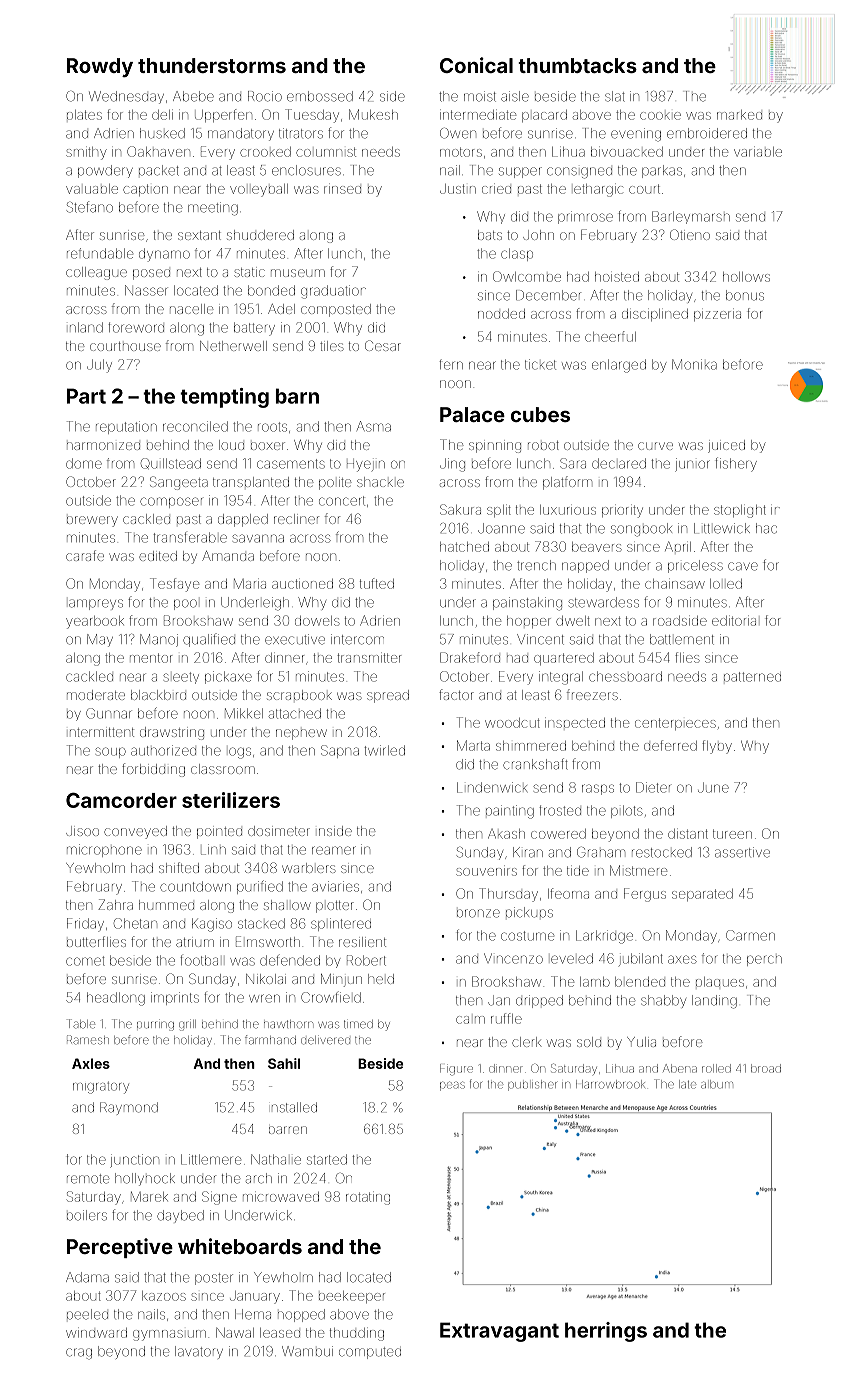  Describe the element at coordinates (136, 327) in the screenshot. I see `foreword` at that location.
